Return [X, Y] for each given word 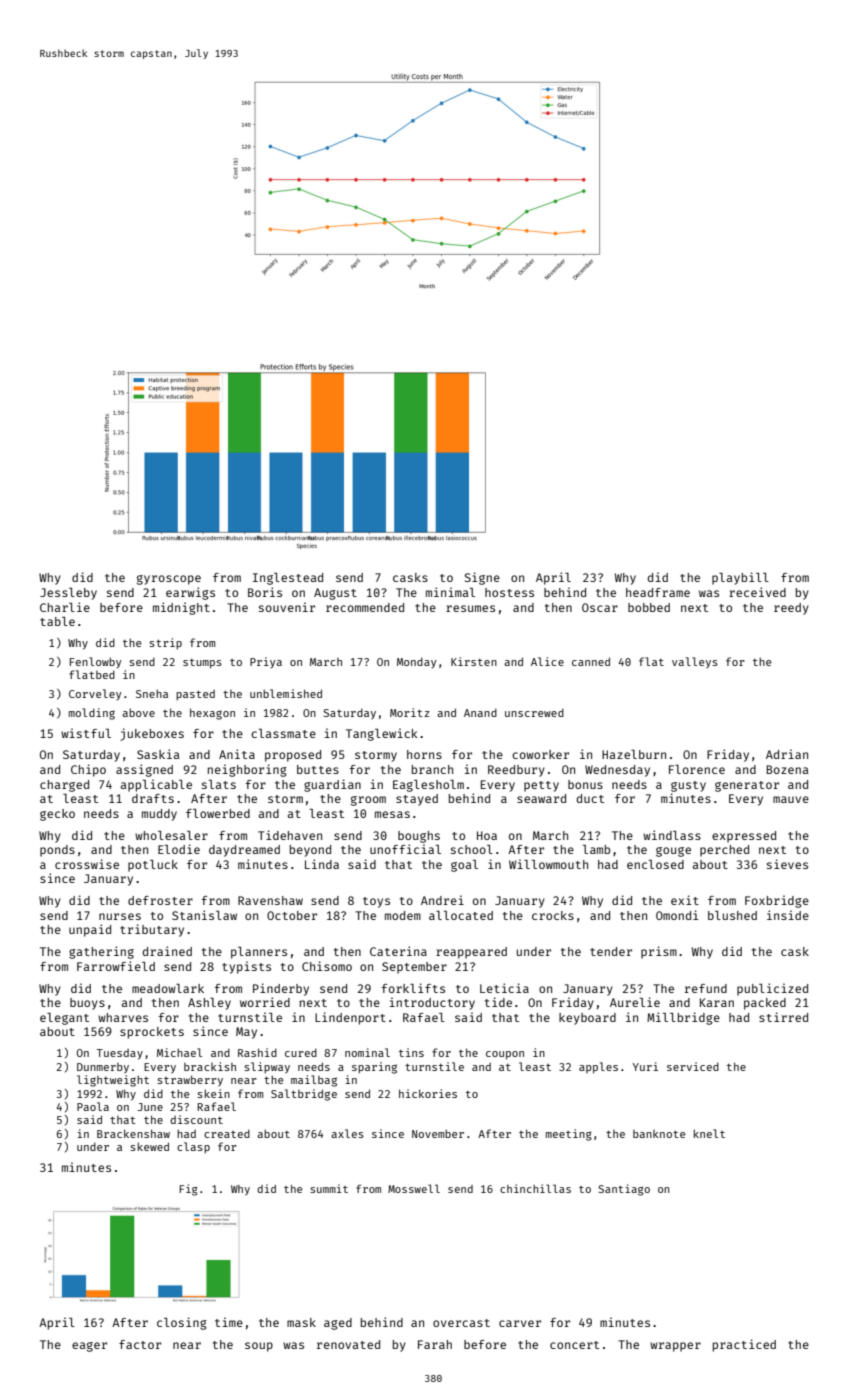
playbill [740, 578]
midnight [181, 608]
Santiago [624, 1190]
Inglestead [288, 579]
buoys [87, 1004]
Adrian [787, 754]
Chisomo [327, 966]
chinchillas [535, 1188]
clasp [193, 1147]
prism [659, 952]
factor [140, 1344]
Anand [480, 712]
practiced [744, 1345]
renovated [348, 1344]
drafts [153, 798]
